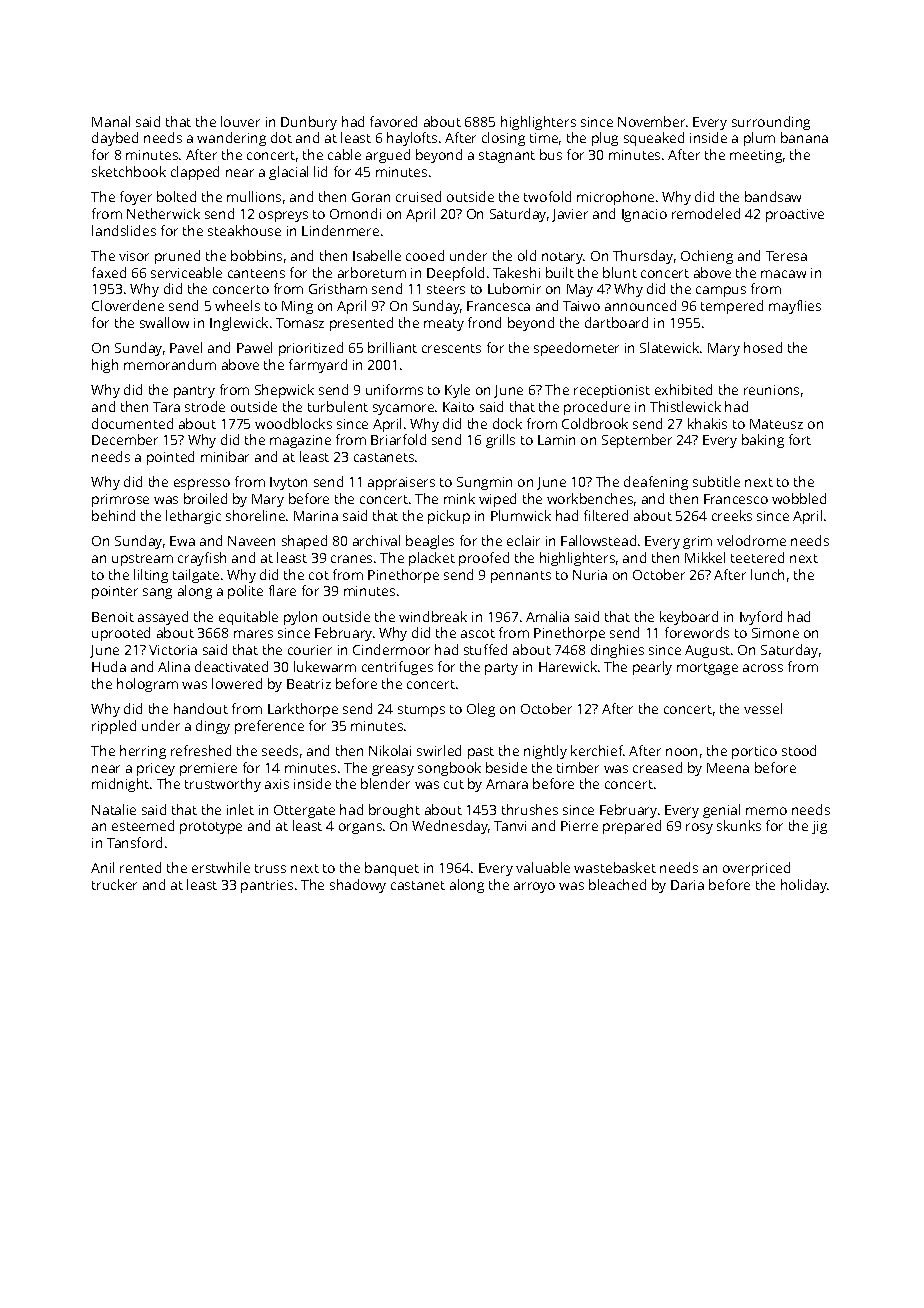  What do you see at coordinates (102, 867) in the document?
I see `Anil` at bounding box center [102, 867].
